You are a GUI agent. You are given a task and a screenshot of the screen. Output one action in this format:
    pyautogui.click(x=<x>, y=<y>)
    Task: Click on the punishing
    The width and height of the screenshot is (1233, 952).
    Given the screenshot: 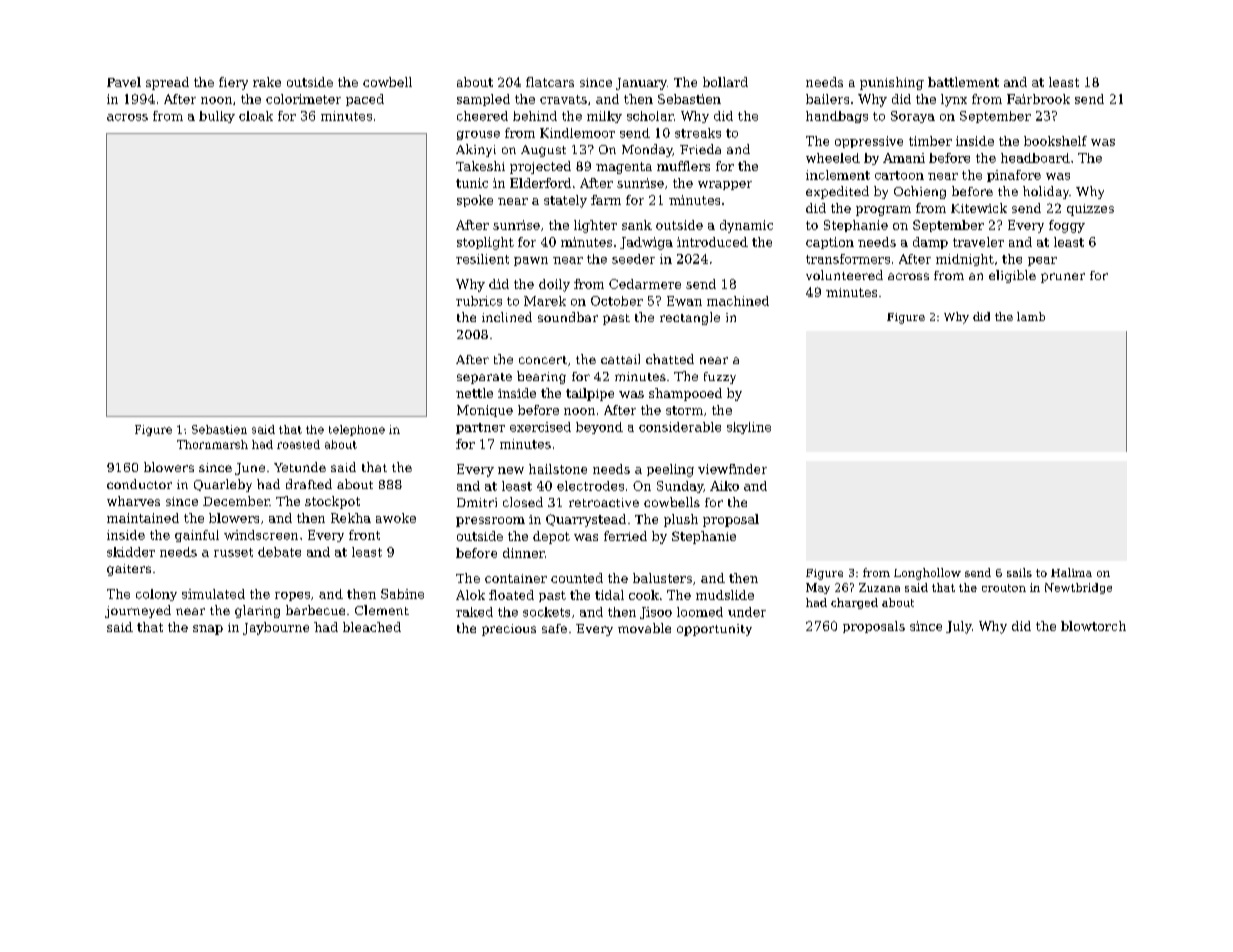 What is the action you would take?
    pyautogui.click(x=892, y=83)
